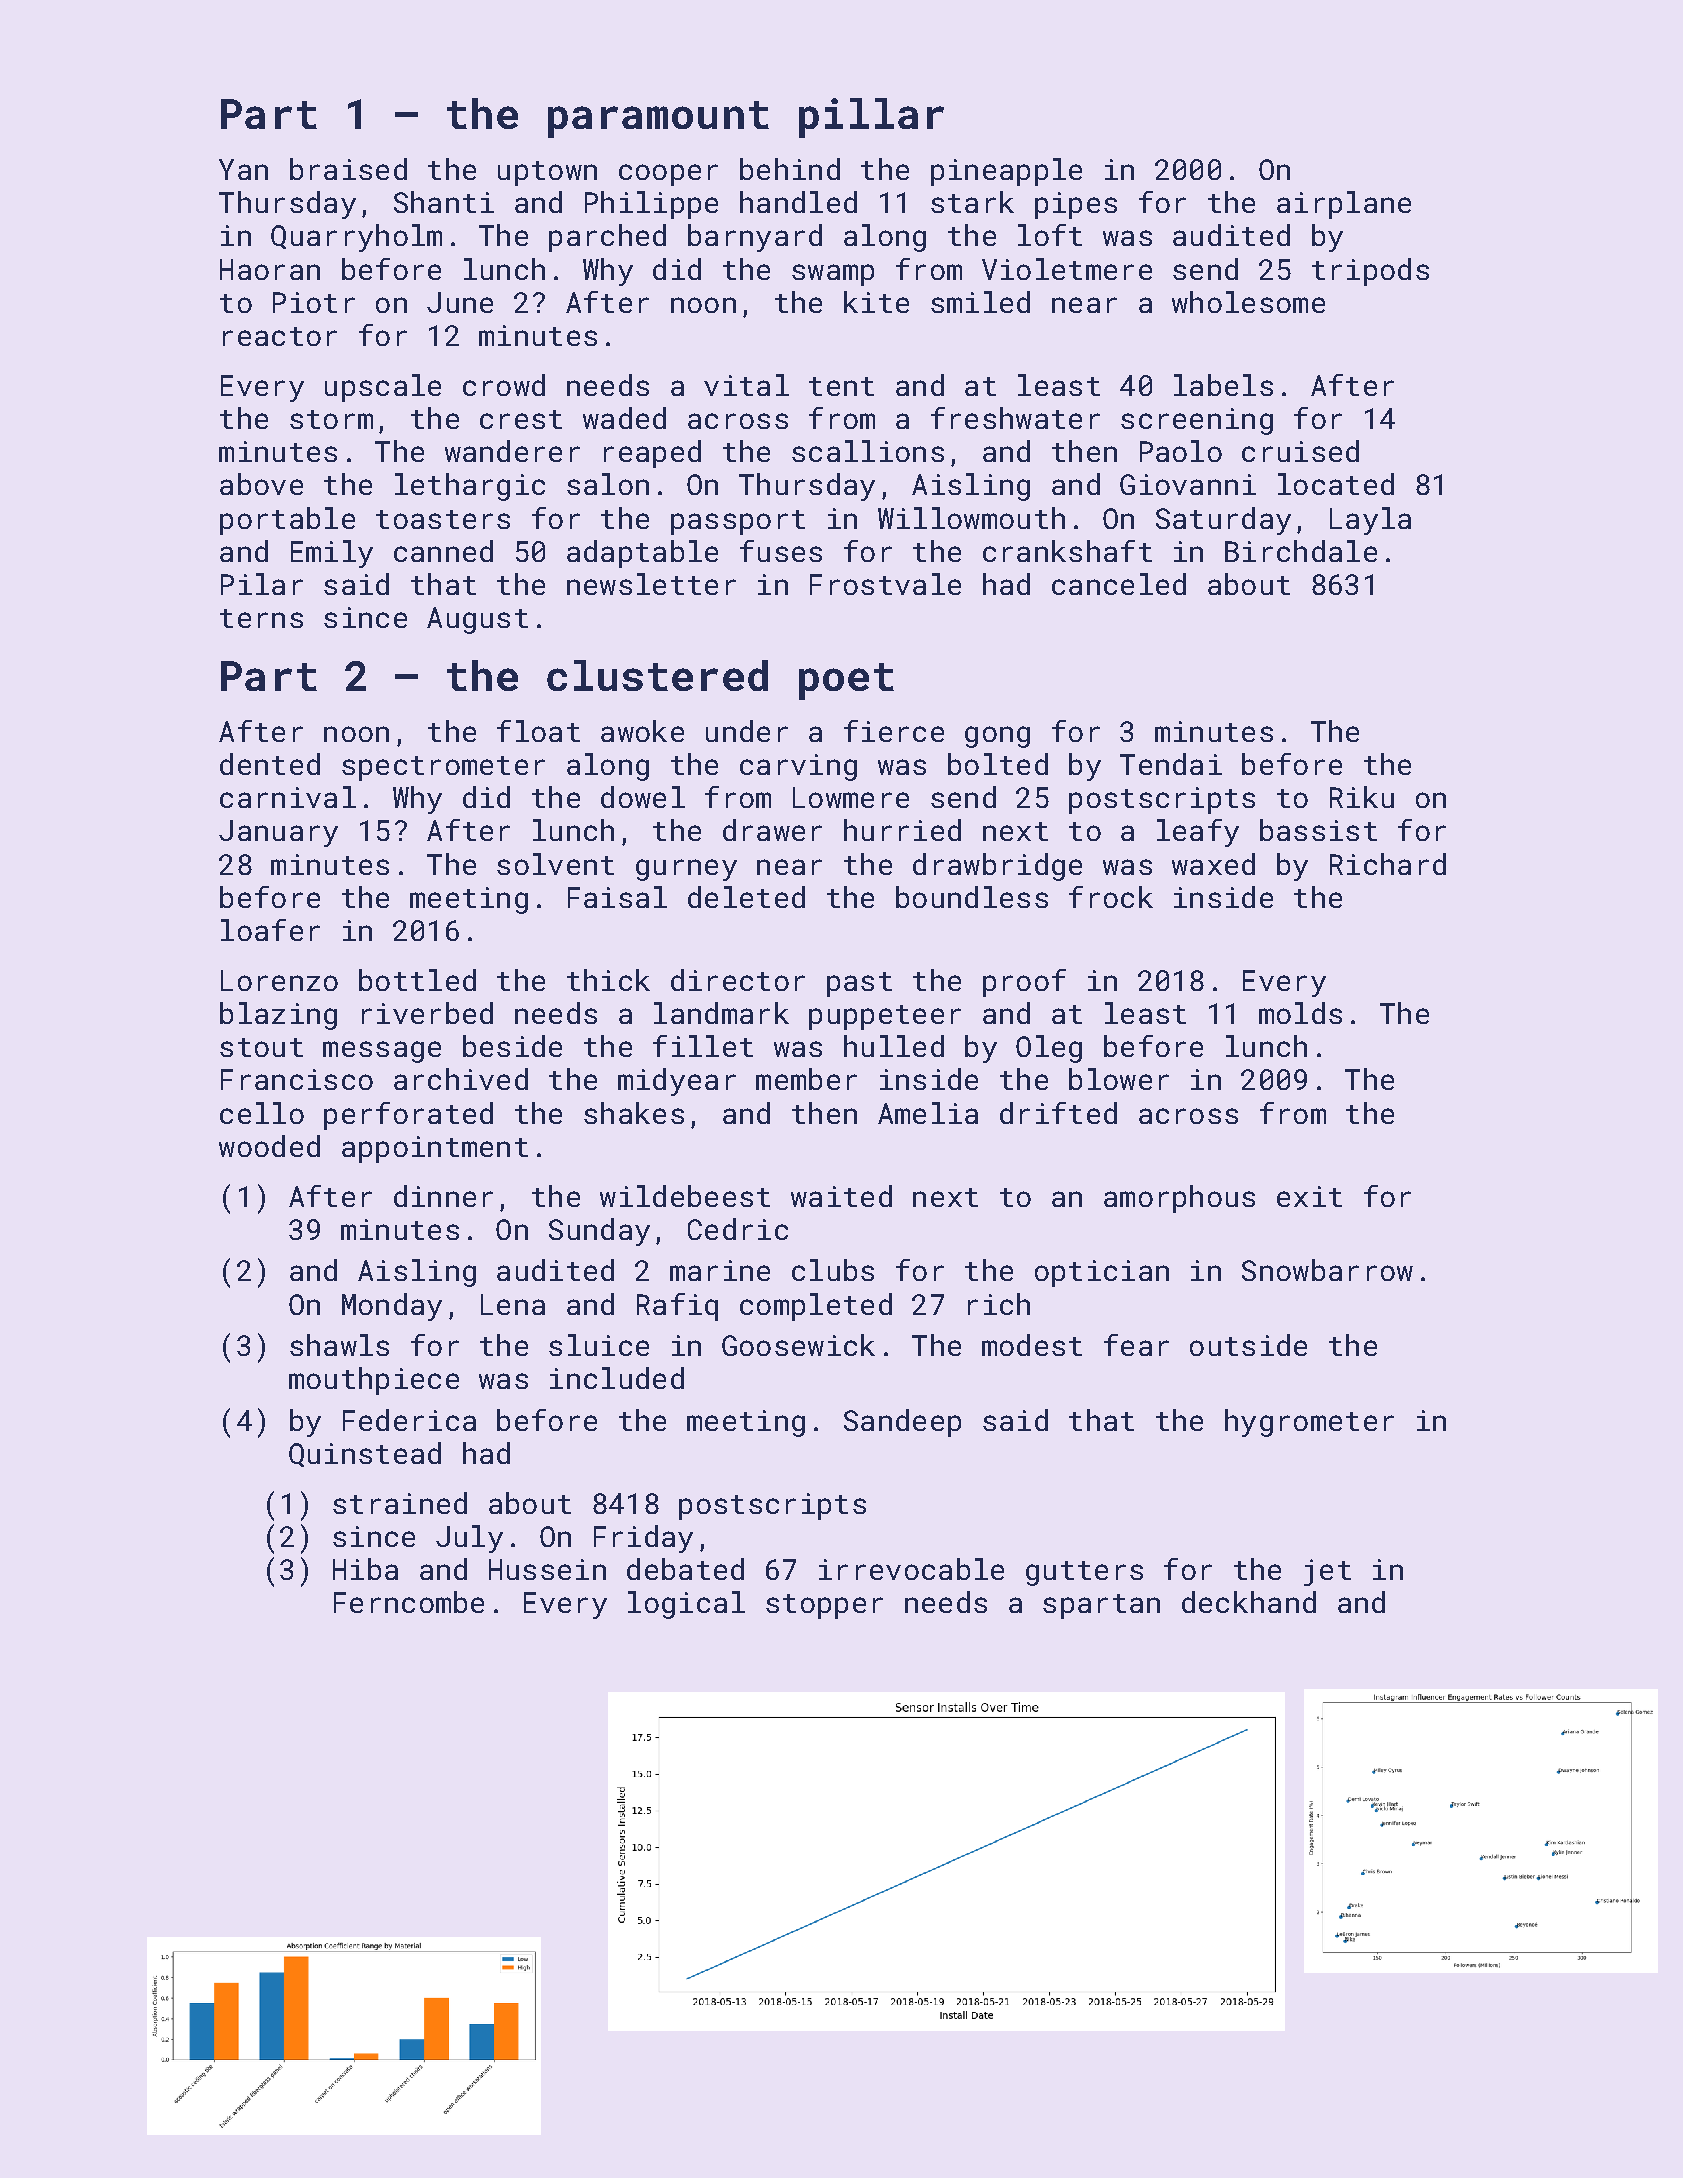 This image has height=2178, width=1683. Describe the element at coordinates (409, 1602) in the image. I see `Ferncombe` at that location.
